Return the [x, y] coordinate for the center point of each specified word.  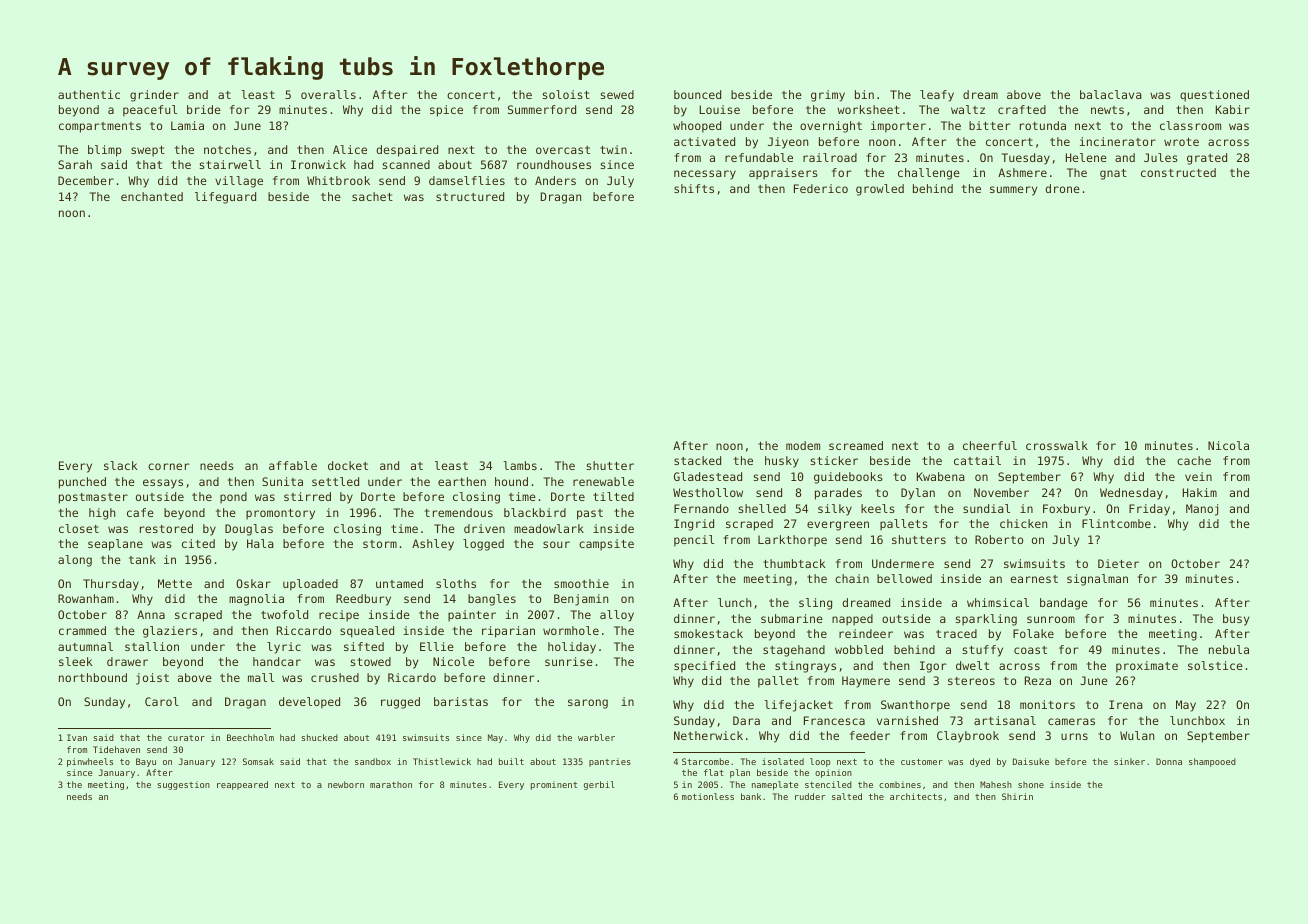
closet [79, 528]
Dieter [1118, 563]
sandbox [373, 761]
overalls [328, 94]
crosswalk [1057, 445]
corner [169, 466]
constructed [1178, 172]
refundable [759, 157]
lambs [520, 465]
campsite [606, 545]
